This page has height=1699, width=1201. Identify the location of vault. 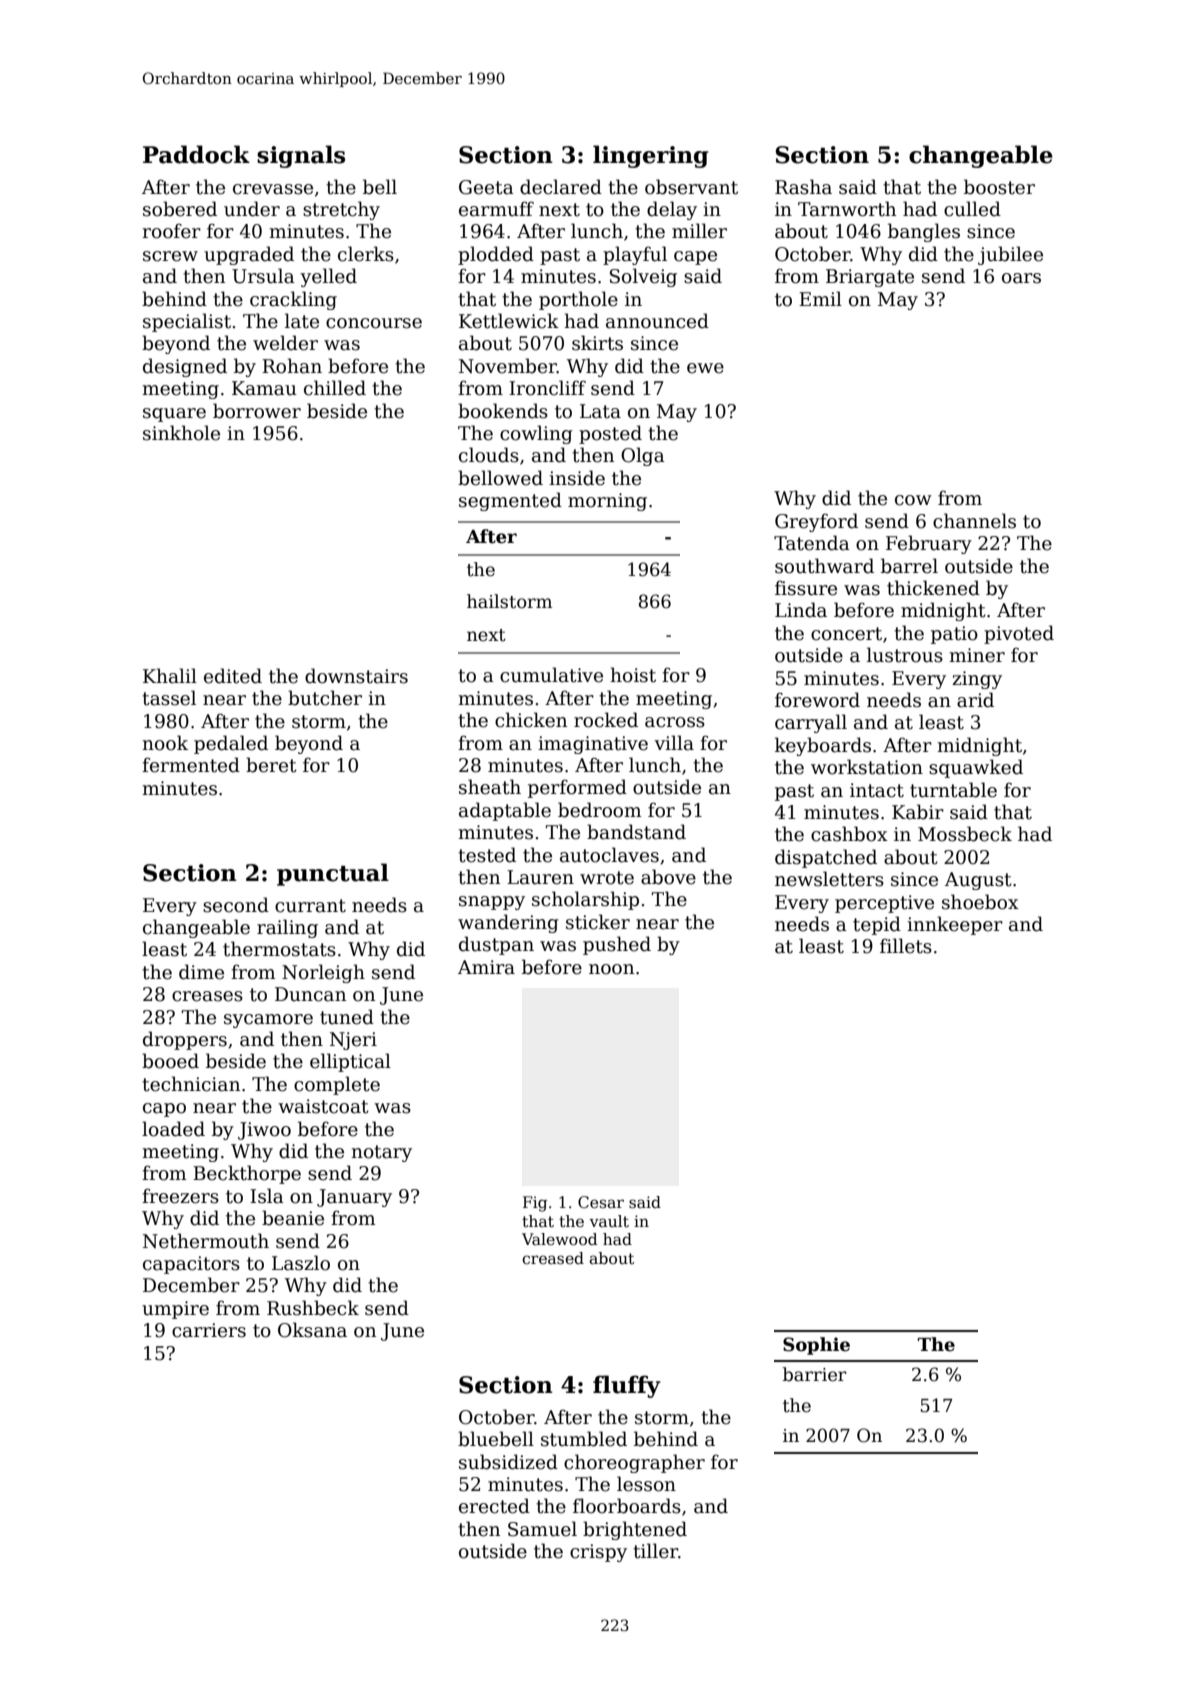
(609, 1221).
